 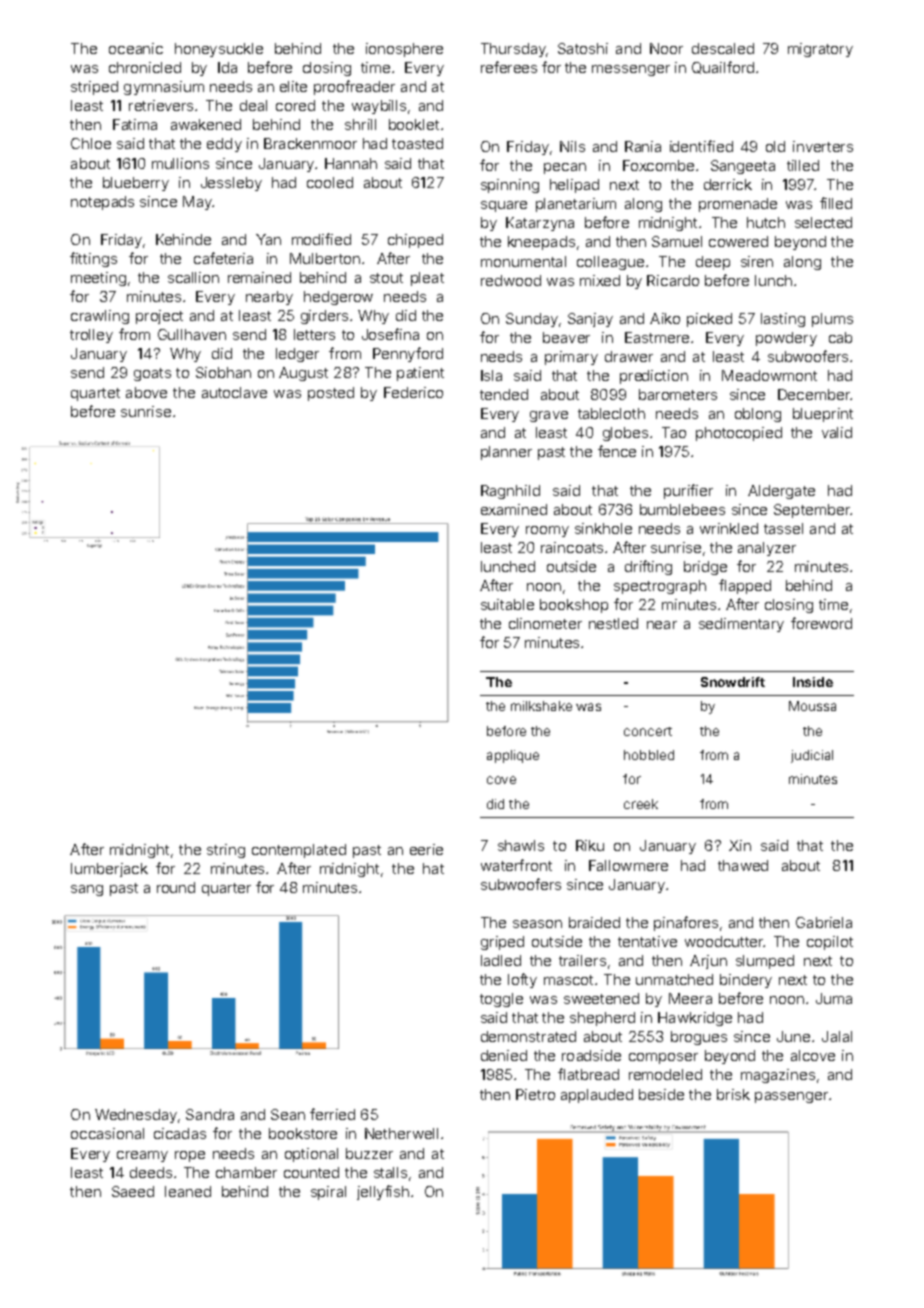 I want to click on trailers, so click(x=582, y=960).
